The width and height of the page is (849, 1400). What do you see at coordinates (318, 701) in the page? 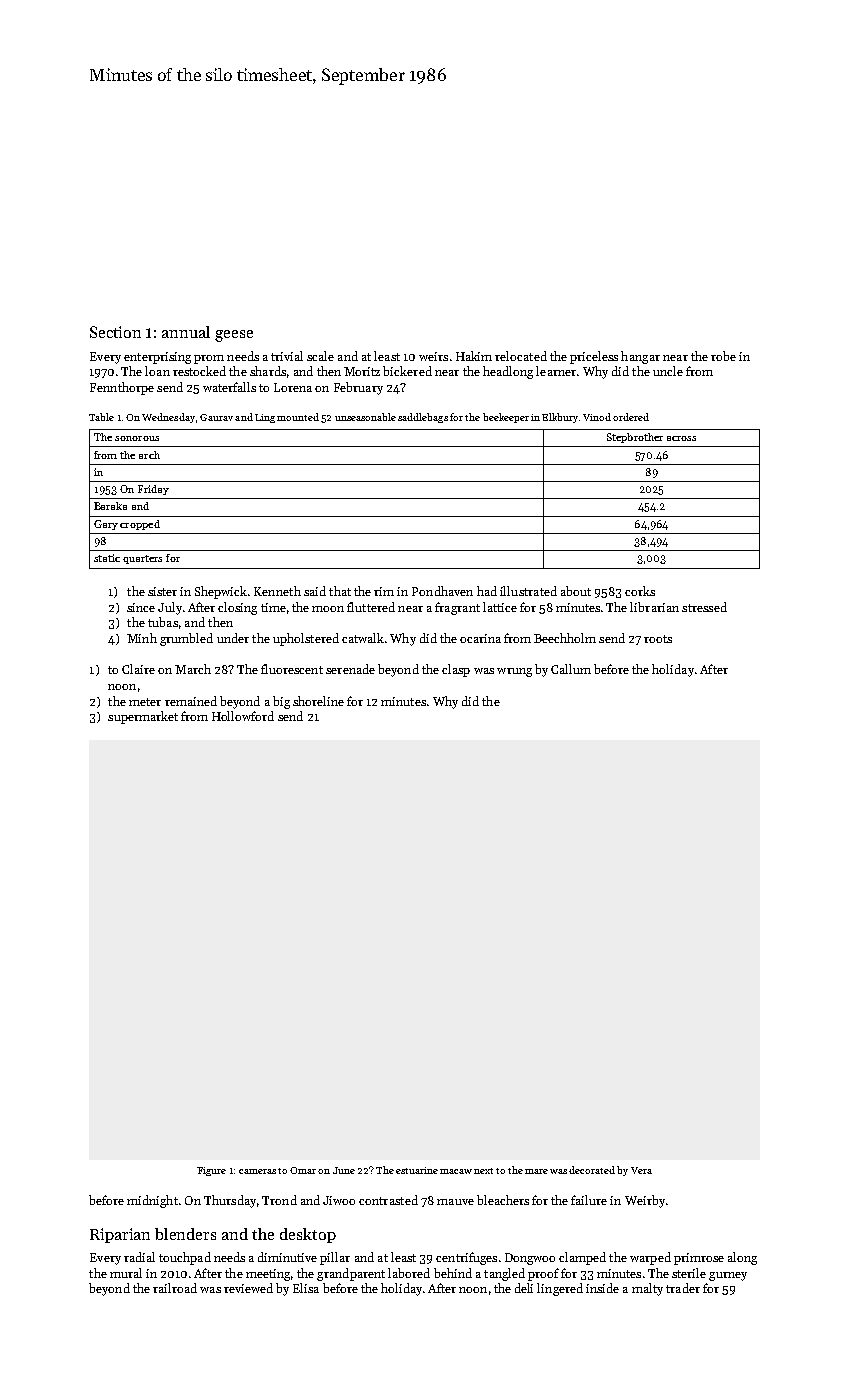
I see `shoreline` at bounding box center [318, 701].
